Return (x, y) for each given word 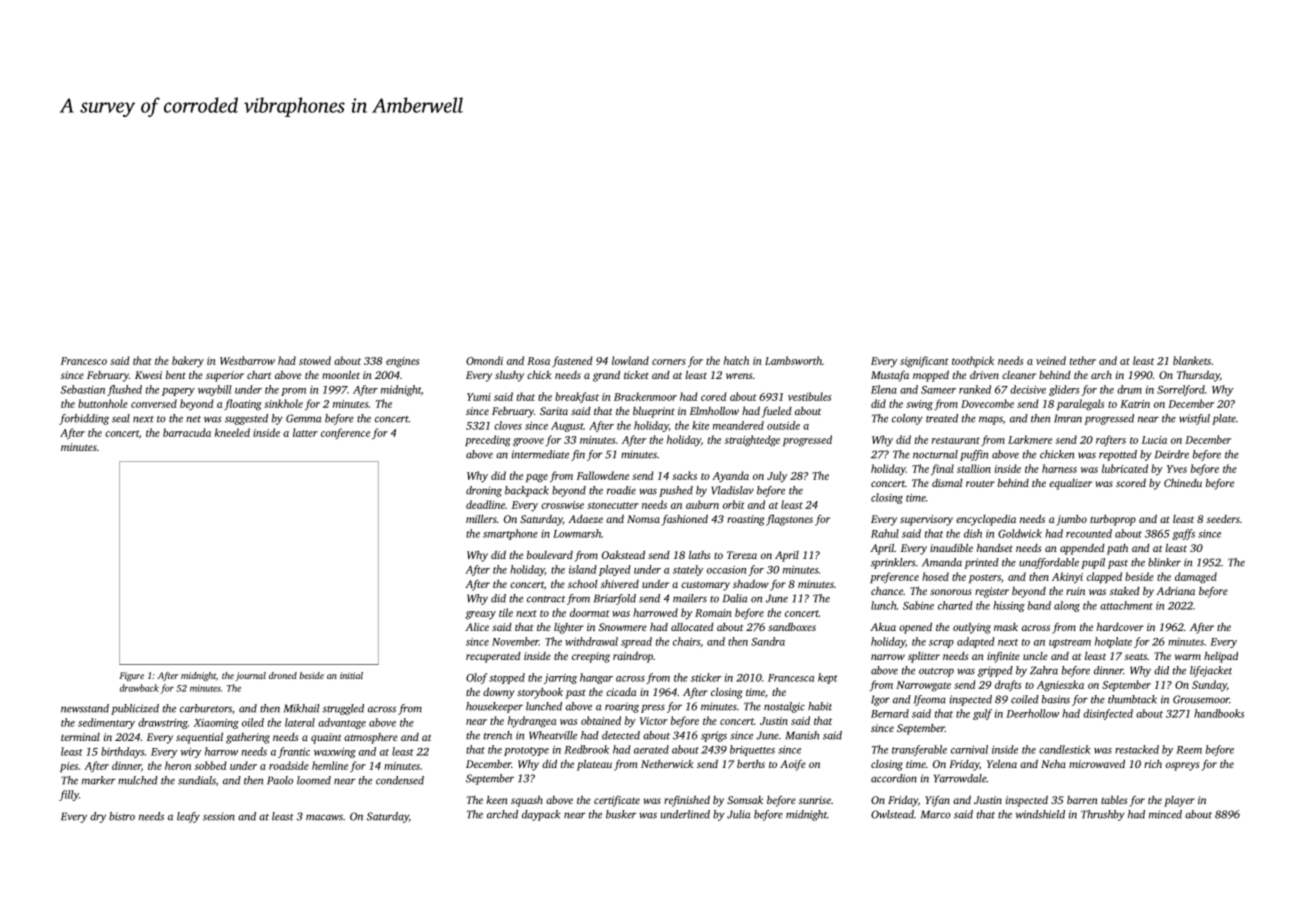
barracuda (187, 432)
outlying (972, 628)
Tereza (742, 555)
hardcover (1120, 627)
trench (498, 735)
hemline (330, 765)
